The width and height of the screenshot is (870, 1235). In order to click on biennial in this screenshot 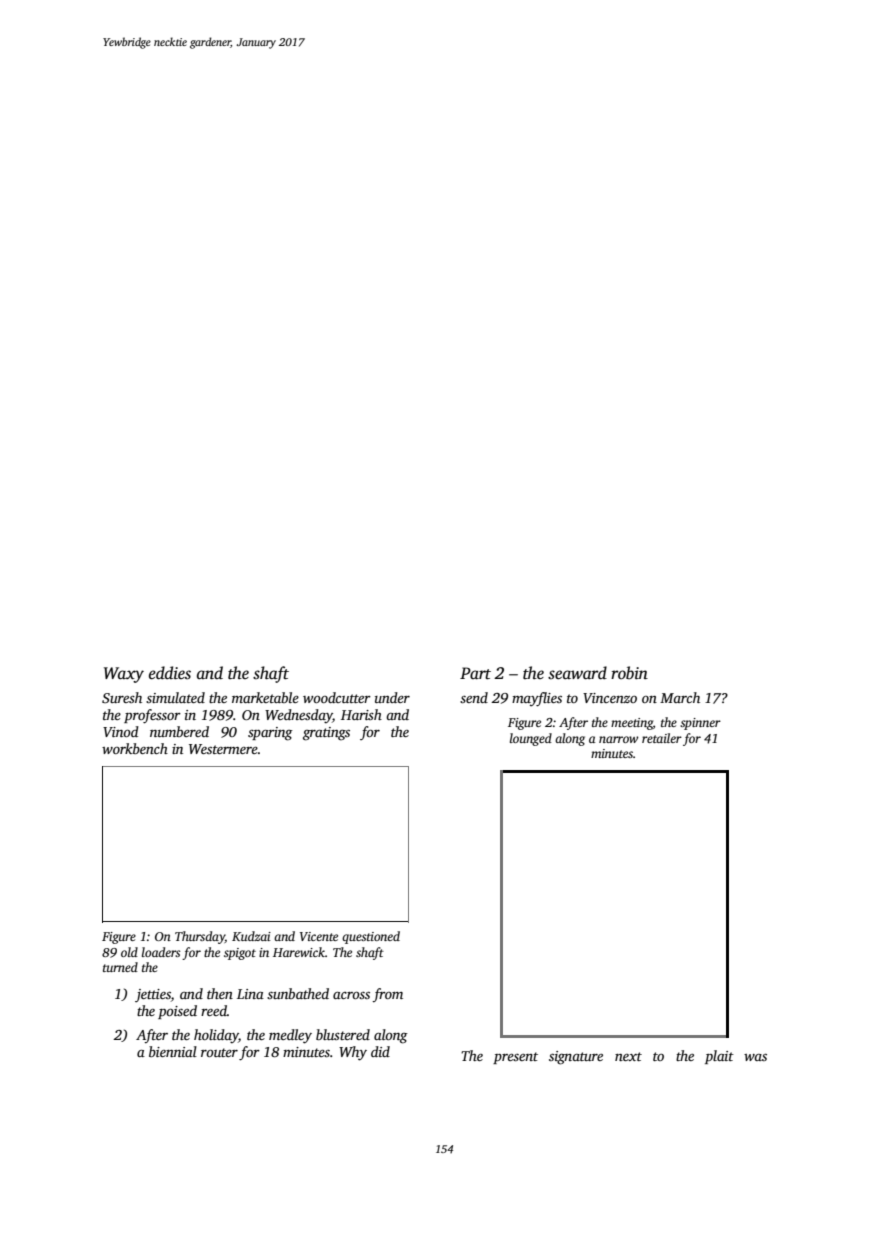, I will do `click(173, 1051)`.
